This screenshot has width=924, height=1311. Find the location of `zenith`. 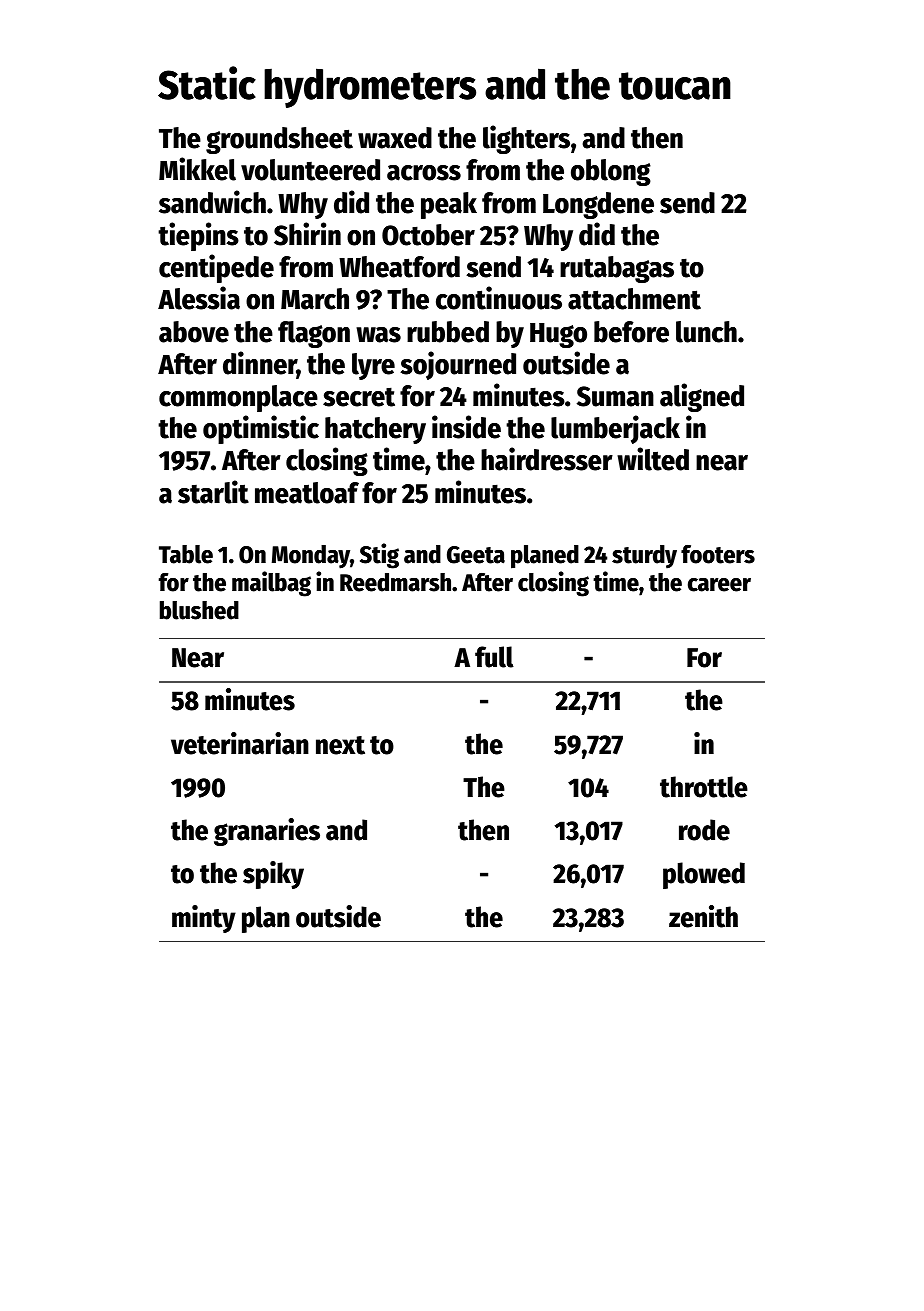

zenith is located at coordinates (703, 916).
